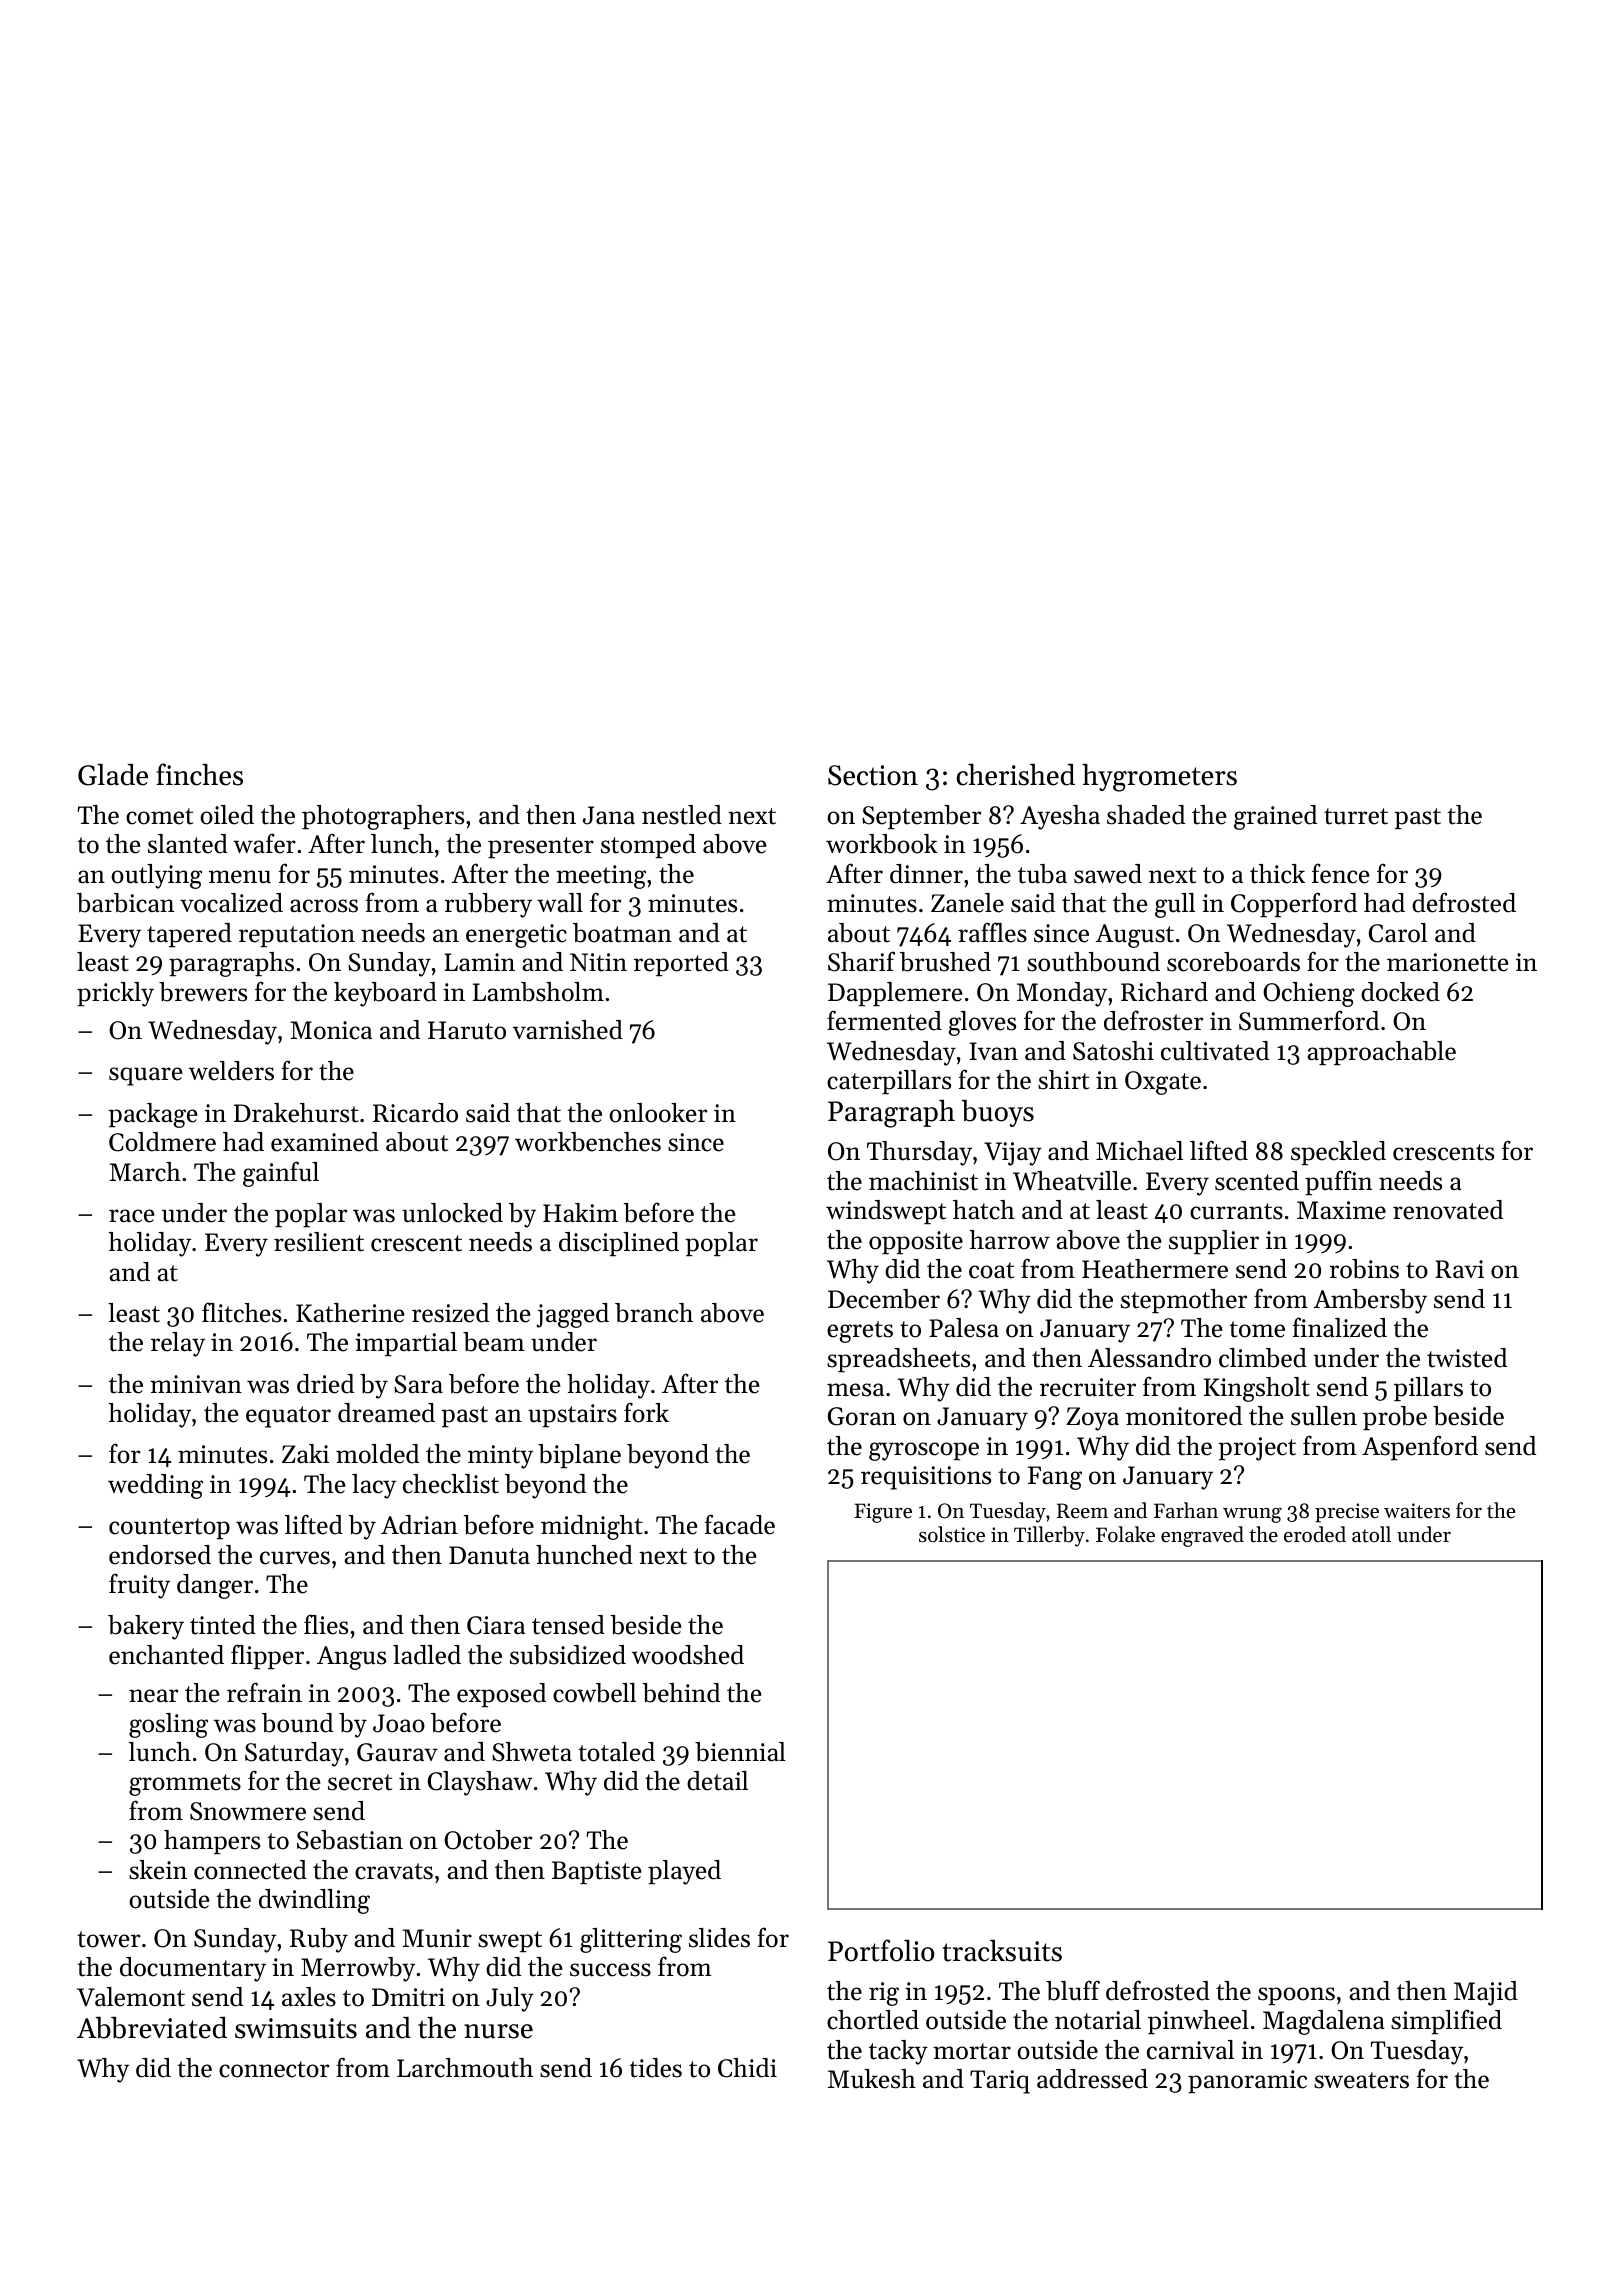 The image size is (1620, 2292). Describe the element at coordinates (926, 874) in the document. I see `dinner` at that location.
